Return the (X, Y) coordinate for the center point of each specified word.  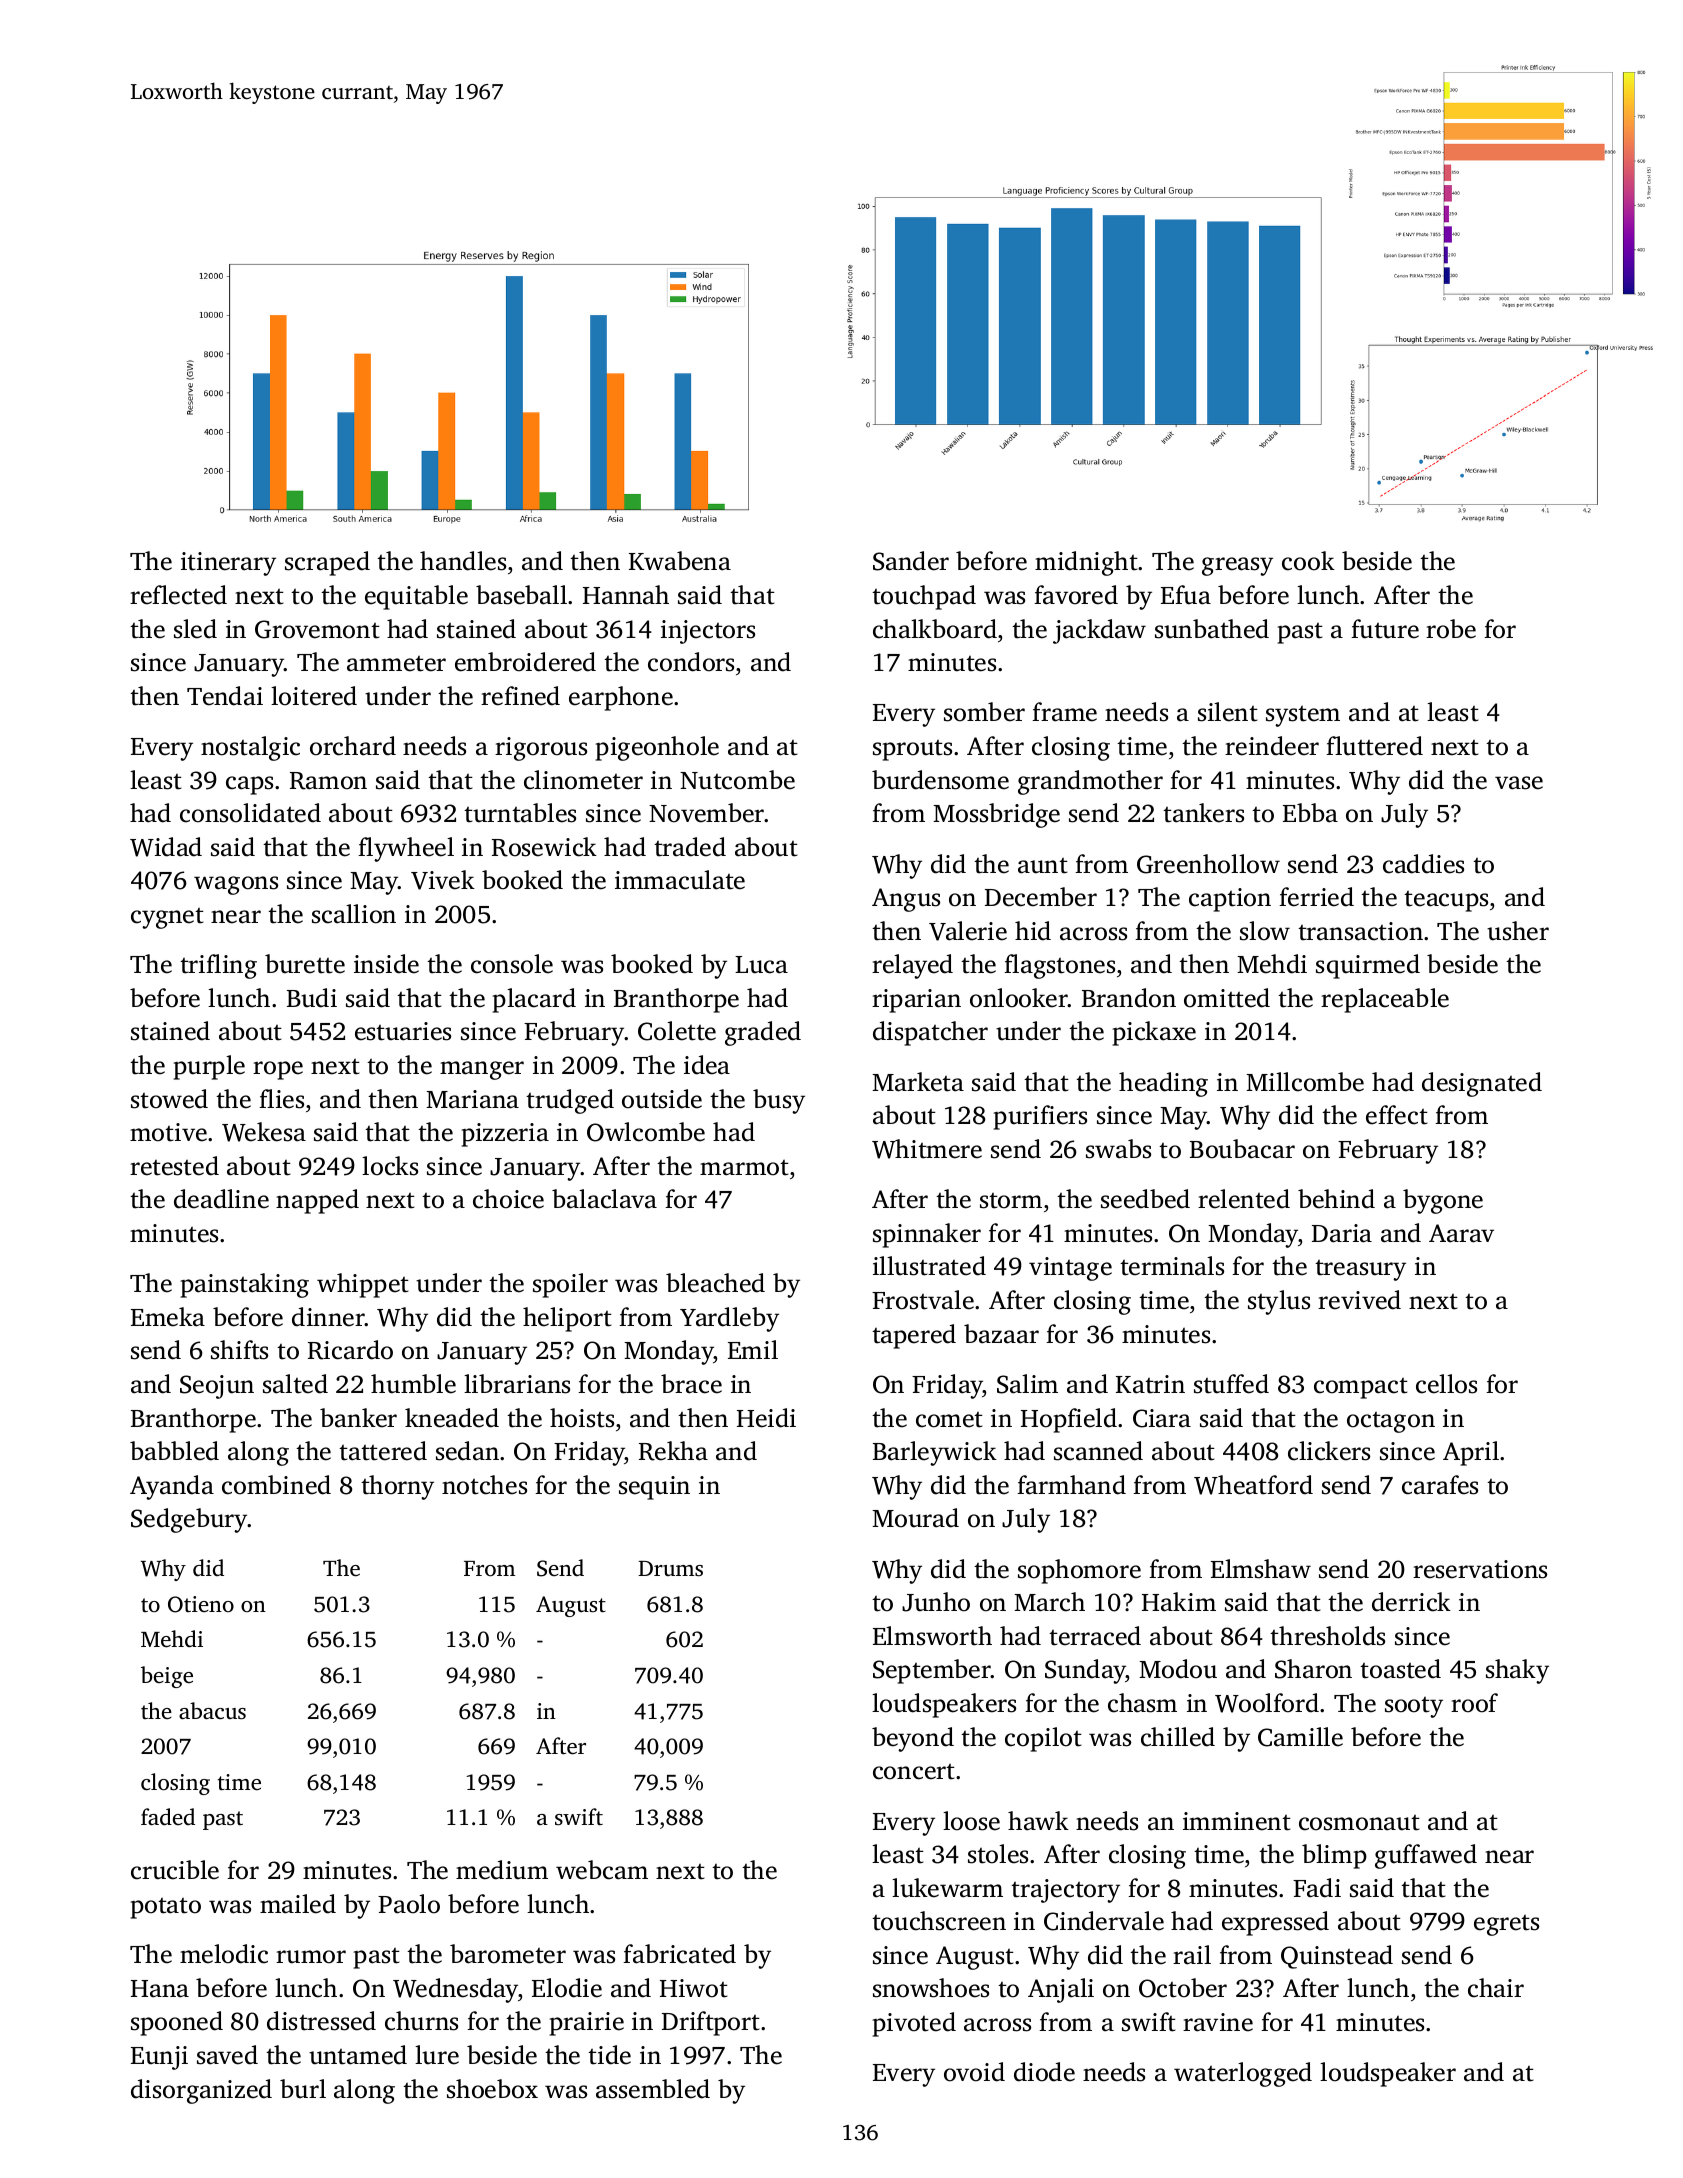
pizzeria (505, 1135)
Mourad (915, 1518)
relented (1244, 1199)
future (1385, 629)
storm (1011, 1201)
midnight (1086, 563)
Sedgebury (189, 1520)
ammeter (396, 664)
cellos (1446, 1384)
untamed (358, 2055)
